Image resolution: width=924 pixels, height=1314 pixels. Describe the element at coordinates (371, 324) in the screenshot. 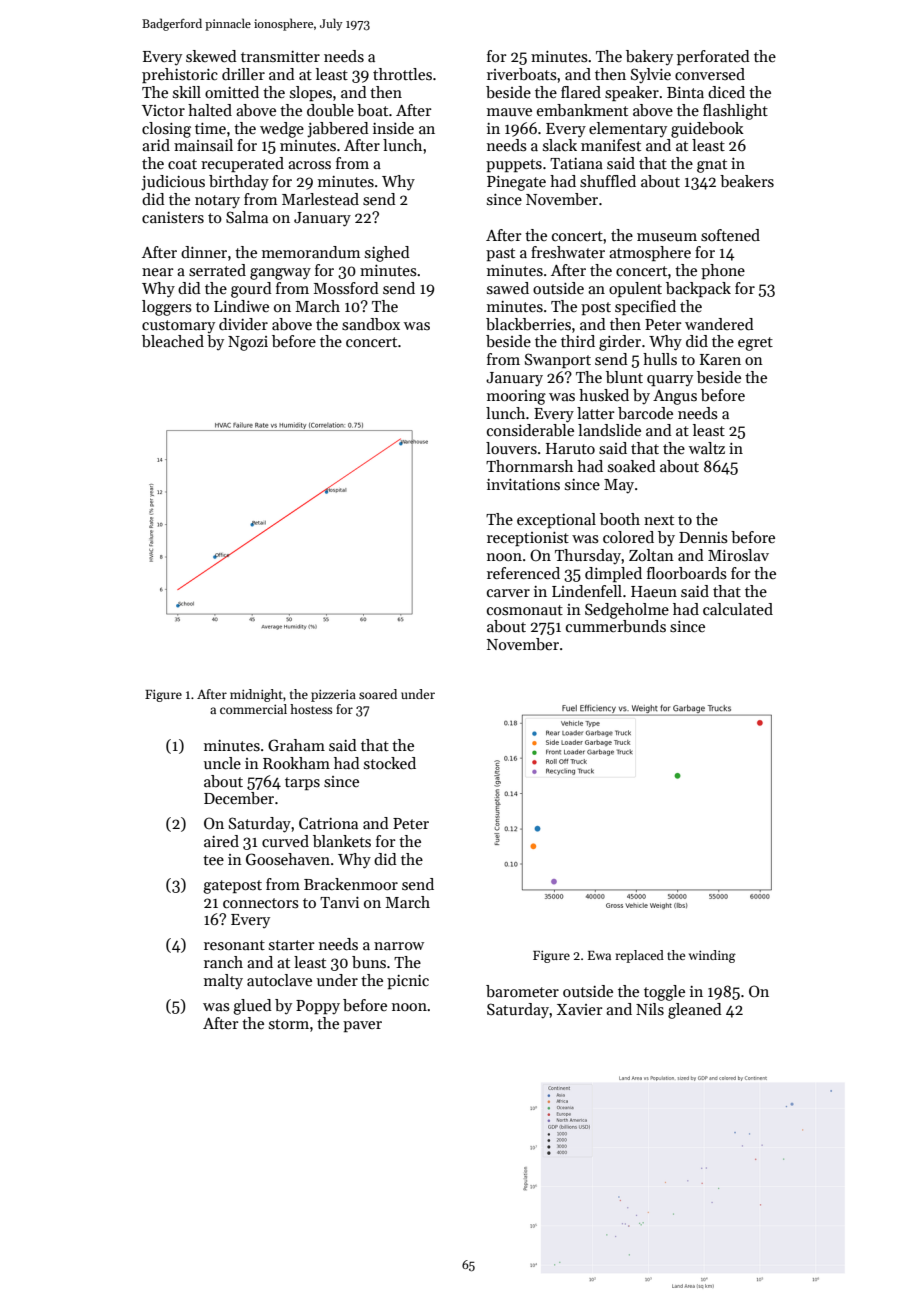

I see `sandbox` at that location.
